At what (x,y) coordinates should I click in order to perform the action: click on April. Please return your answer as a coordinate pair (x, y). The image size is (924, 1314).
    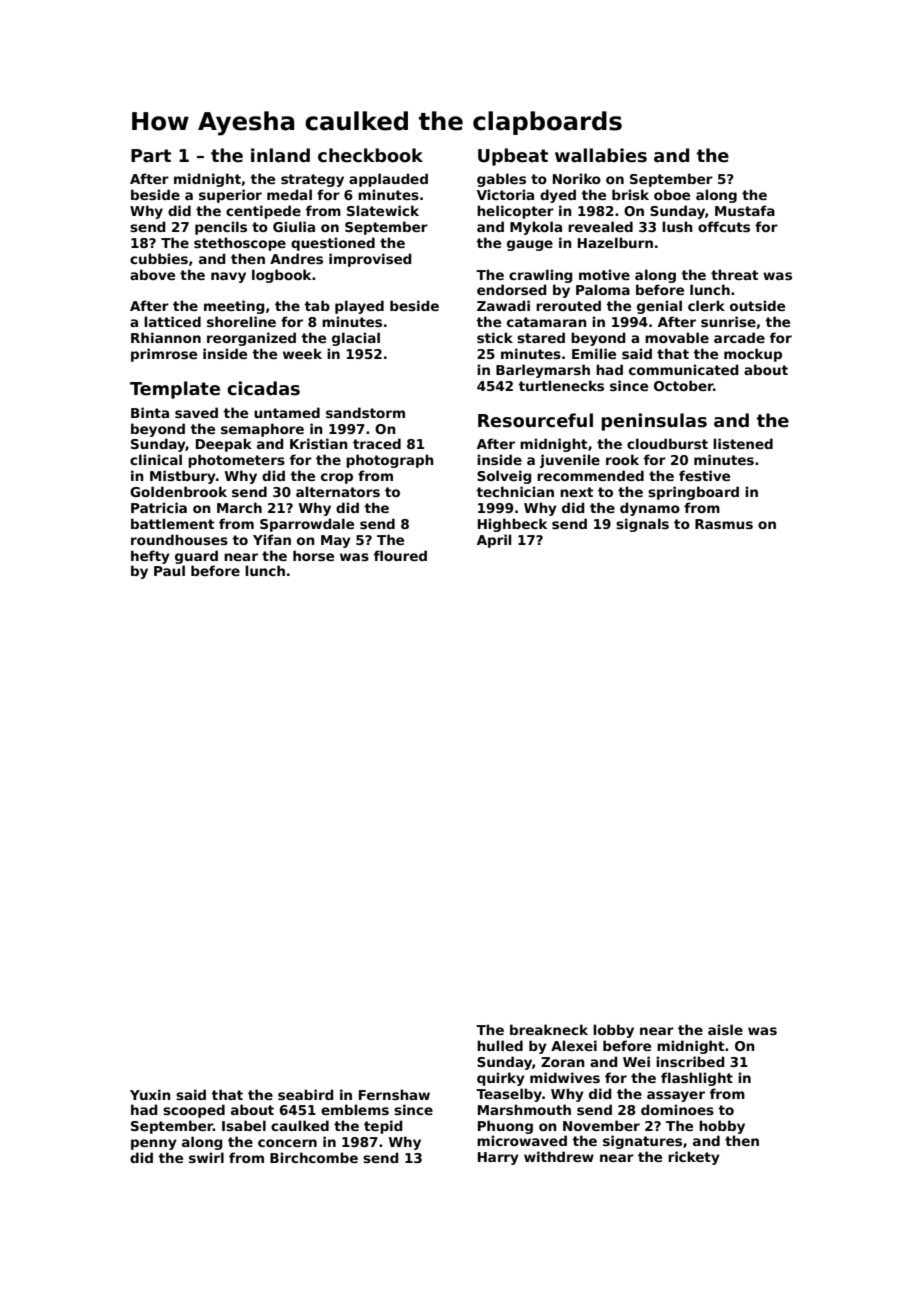
    Looking at the image, I should click on (494, 541).
